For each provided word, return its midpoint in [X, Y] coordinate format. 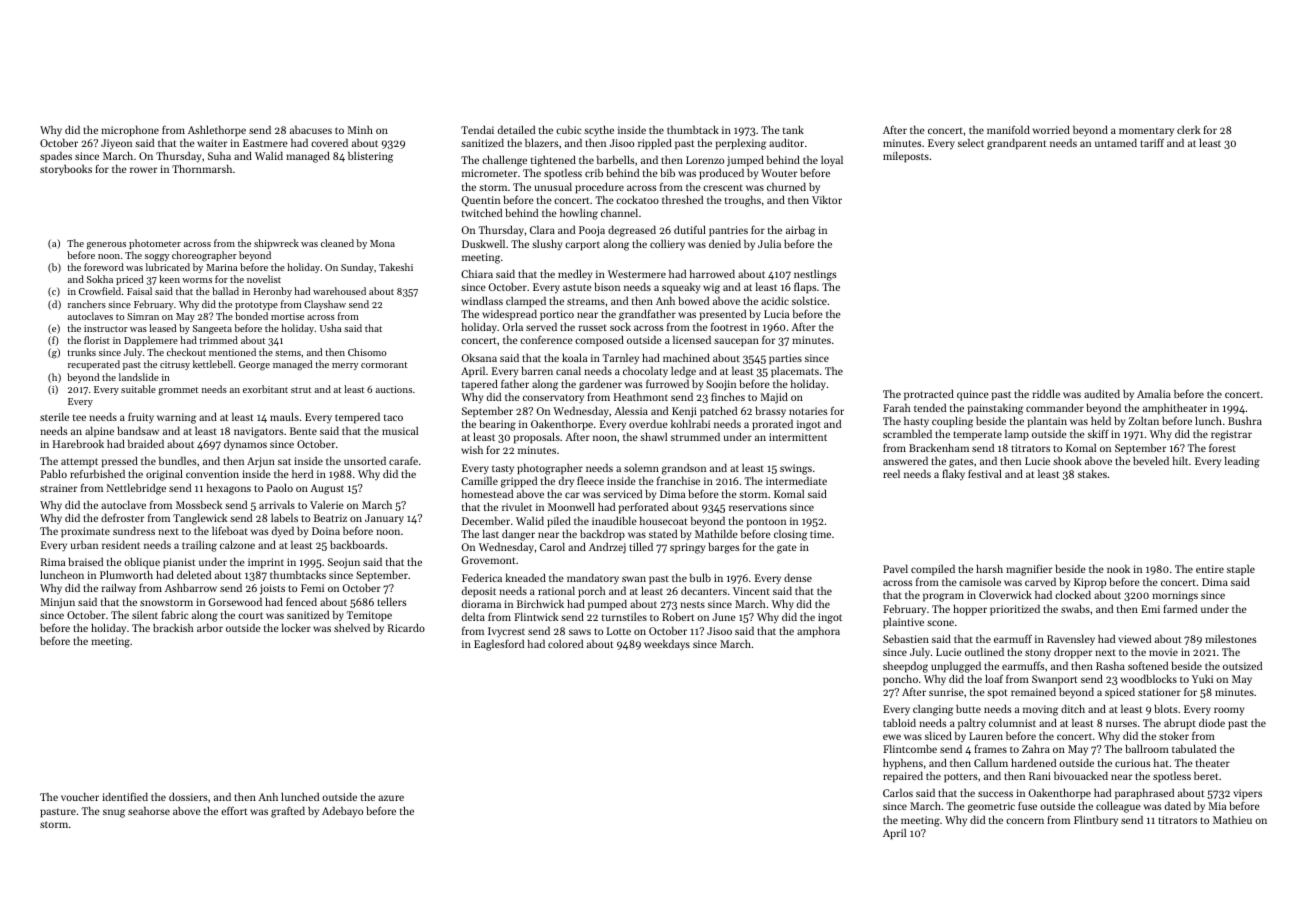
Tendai [477, 130]
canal [568, 371]
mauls [284, 417]
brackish [173, 628]
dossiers [188, 797]
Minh [360, 130]
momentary [1146, 132]
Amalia [1154, 394]
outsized [1242, 666]
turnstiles [624, 617]
